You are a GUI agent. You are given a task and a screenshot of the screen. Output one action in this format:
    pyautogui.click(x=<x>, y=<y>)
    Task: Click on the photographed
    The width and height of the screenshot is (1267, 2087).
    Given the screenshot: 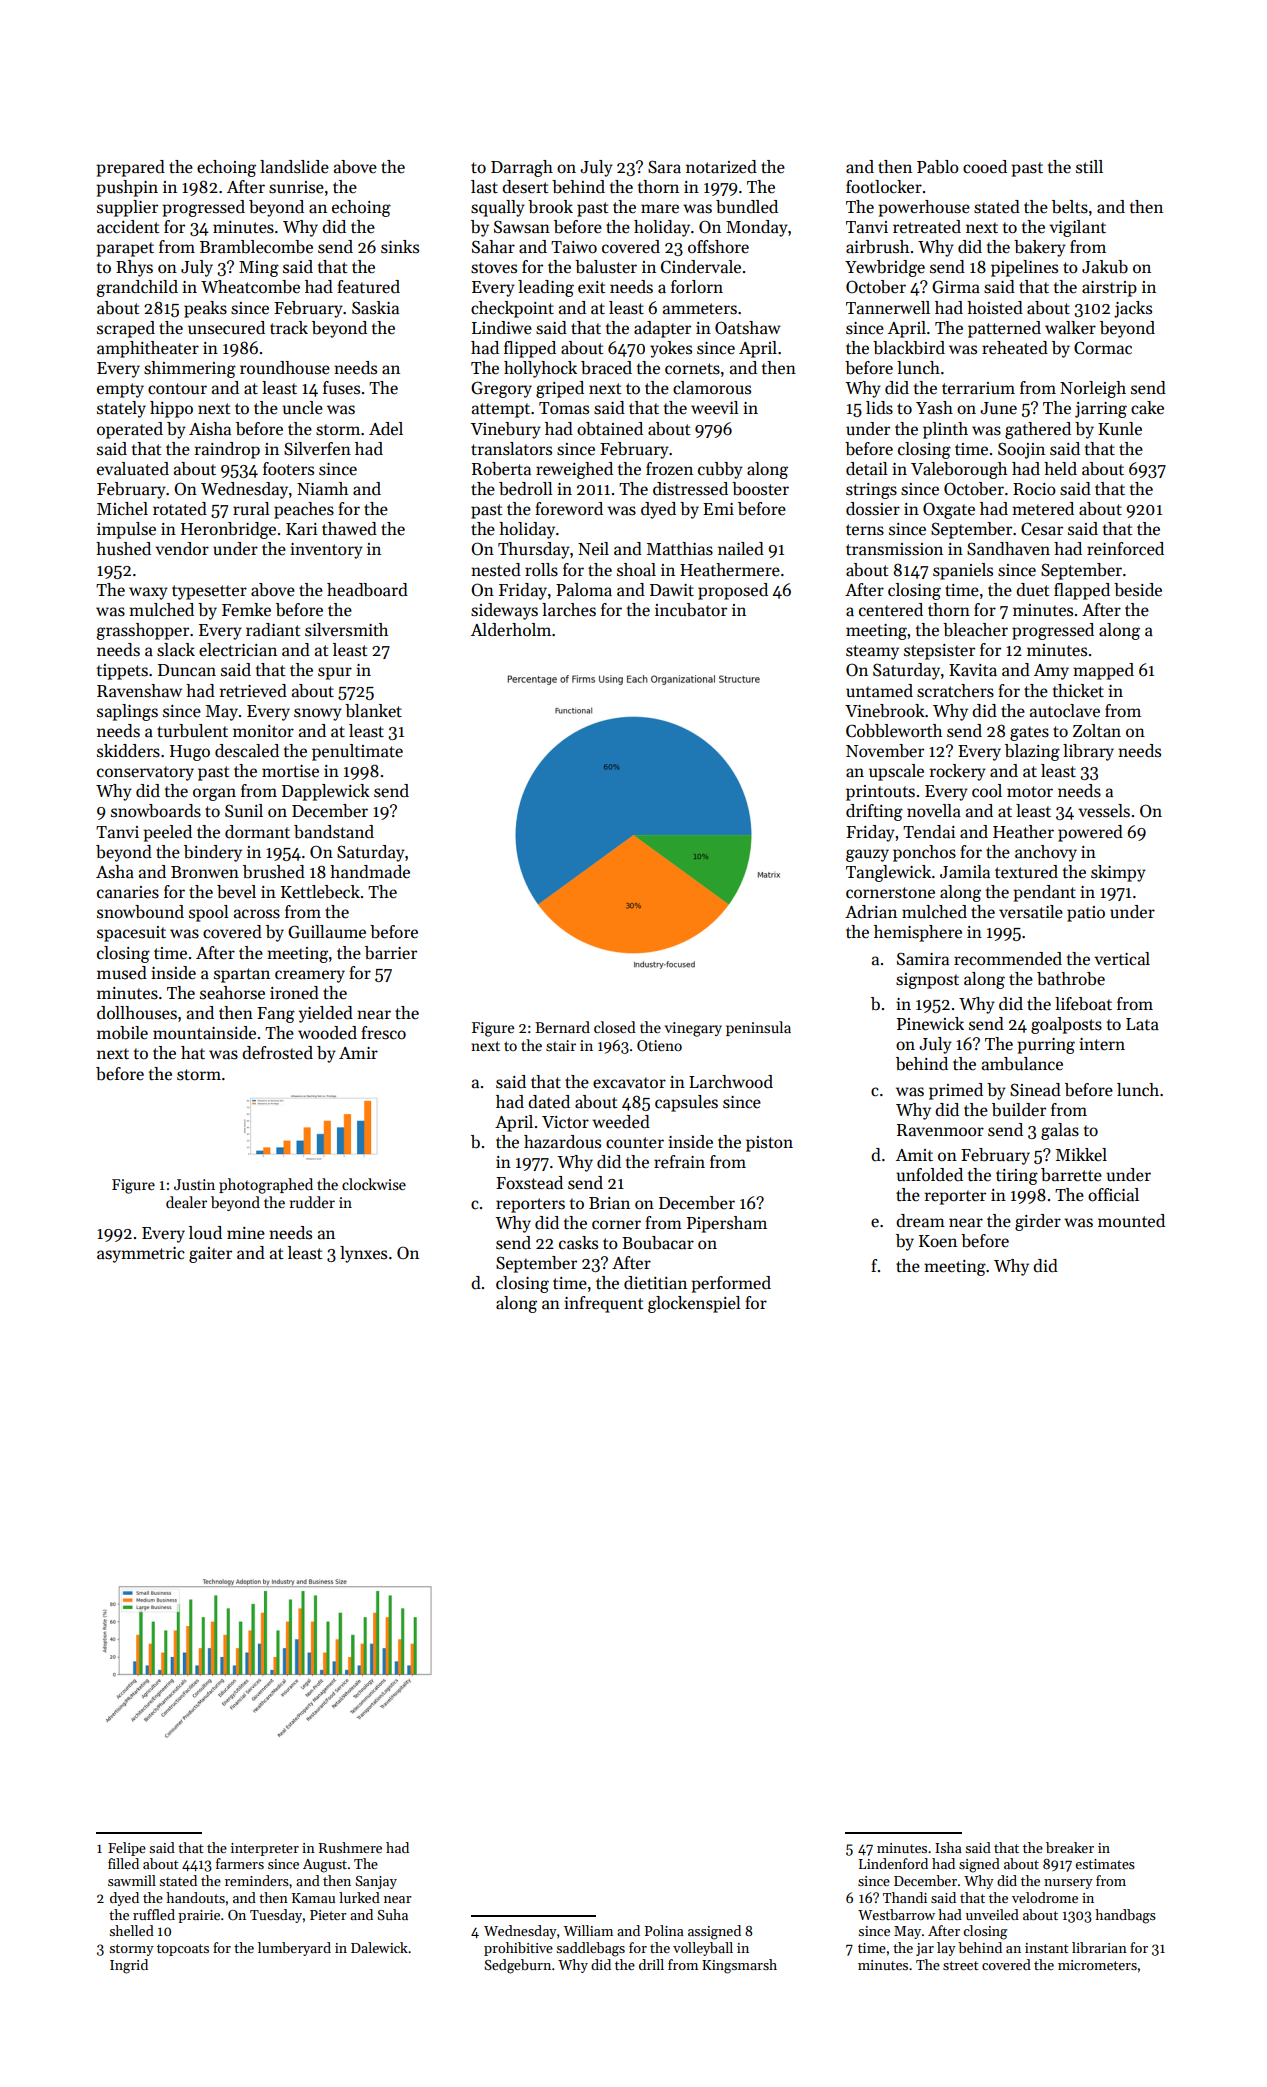 What is the action you would take?
    pyautogui.click(x=266, y=1186)
